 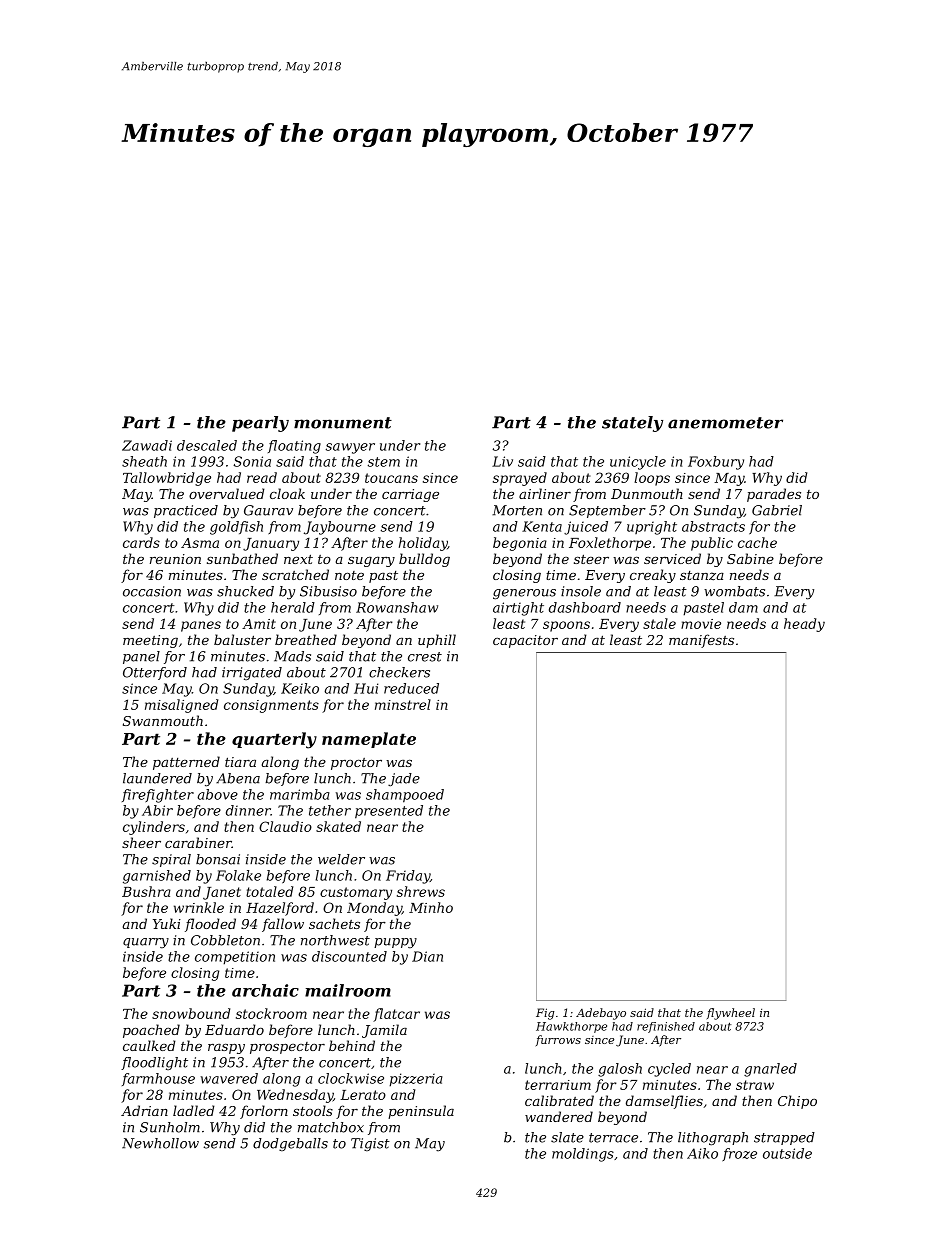 I want to click on floodlight, so click(x=154, y=1063).
